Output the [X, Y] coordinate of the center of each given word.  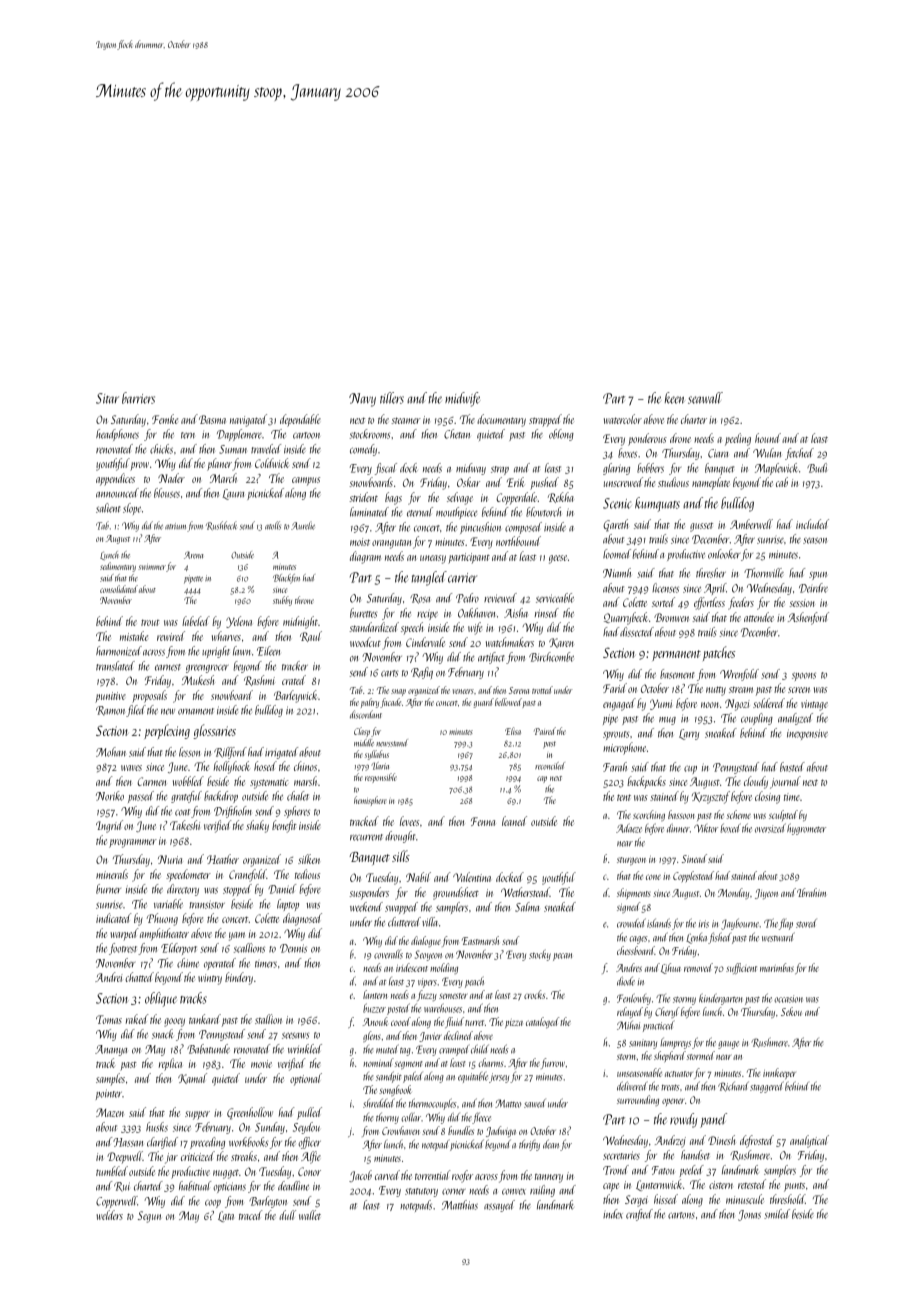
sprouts [616, 735]
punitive [110, 697]
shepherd [670, 1056]
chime [188, 963]
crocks [534, 994]
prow [139, 466]
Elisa [513, 731]
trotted [542, 690]
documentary [501, 420]
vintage [814, 705]
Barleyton [268, 1202]
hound [768, 438]
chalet [298, 796]
